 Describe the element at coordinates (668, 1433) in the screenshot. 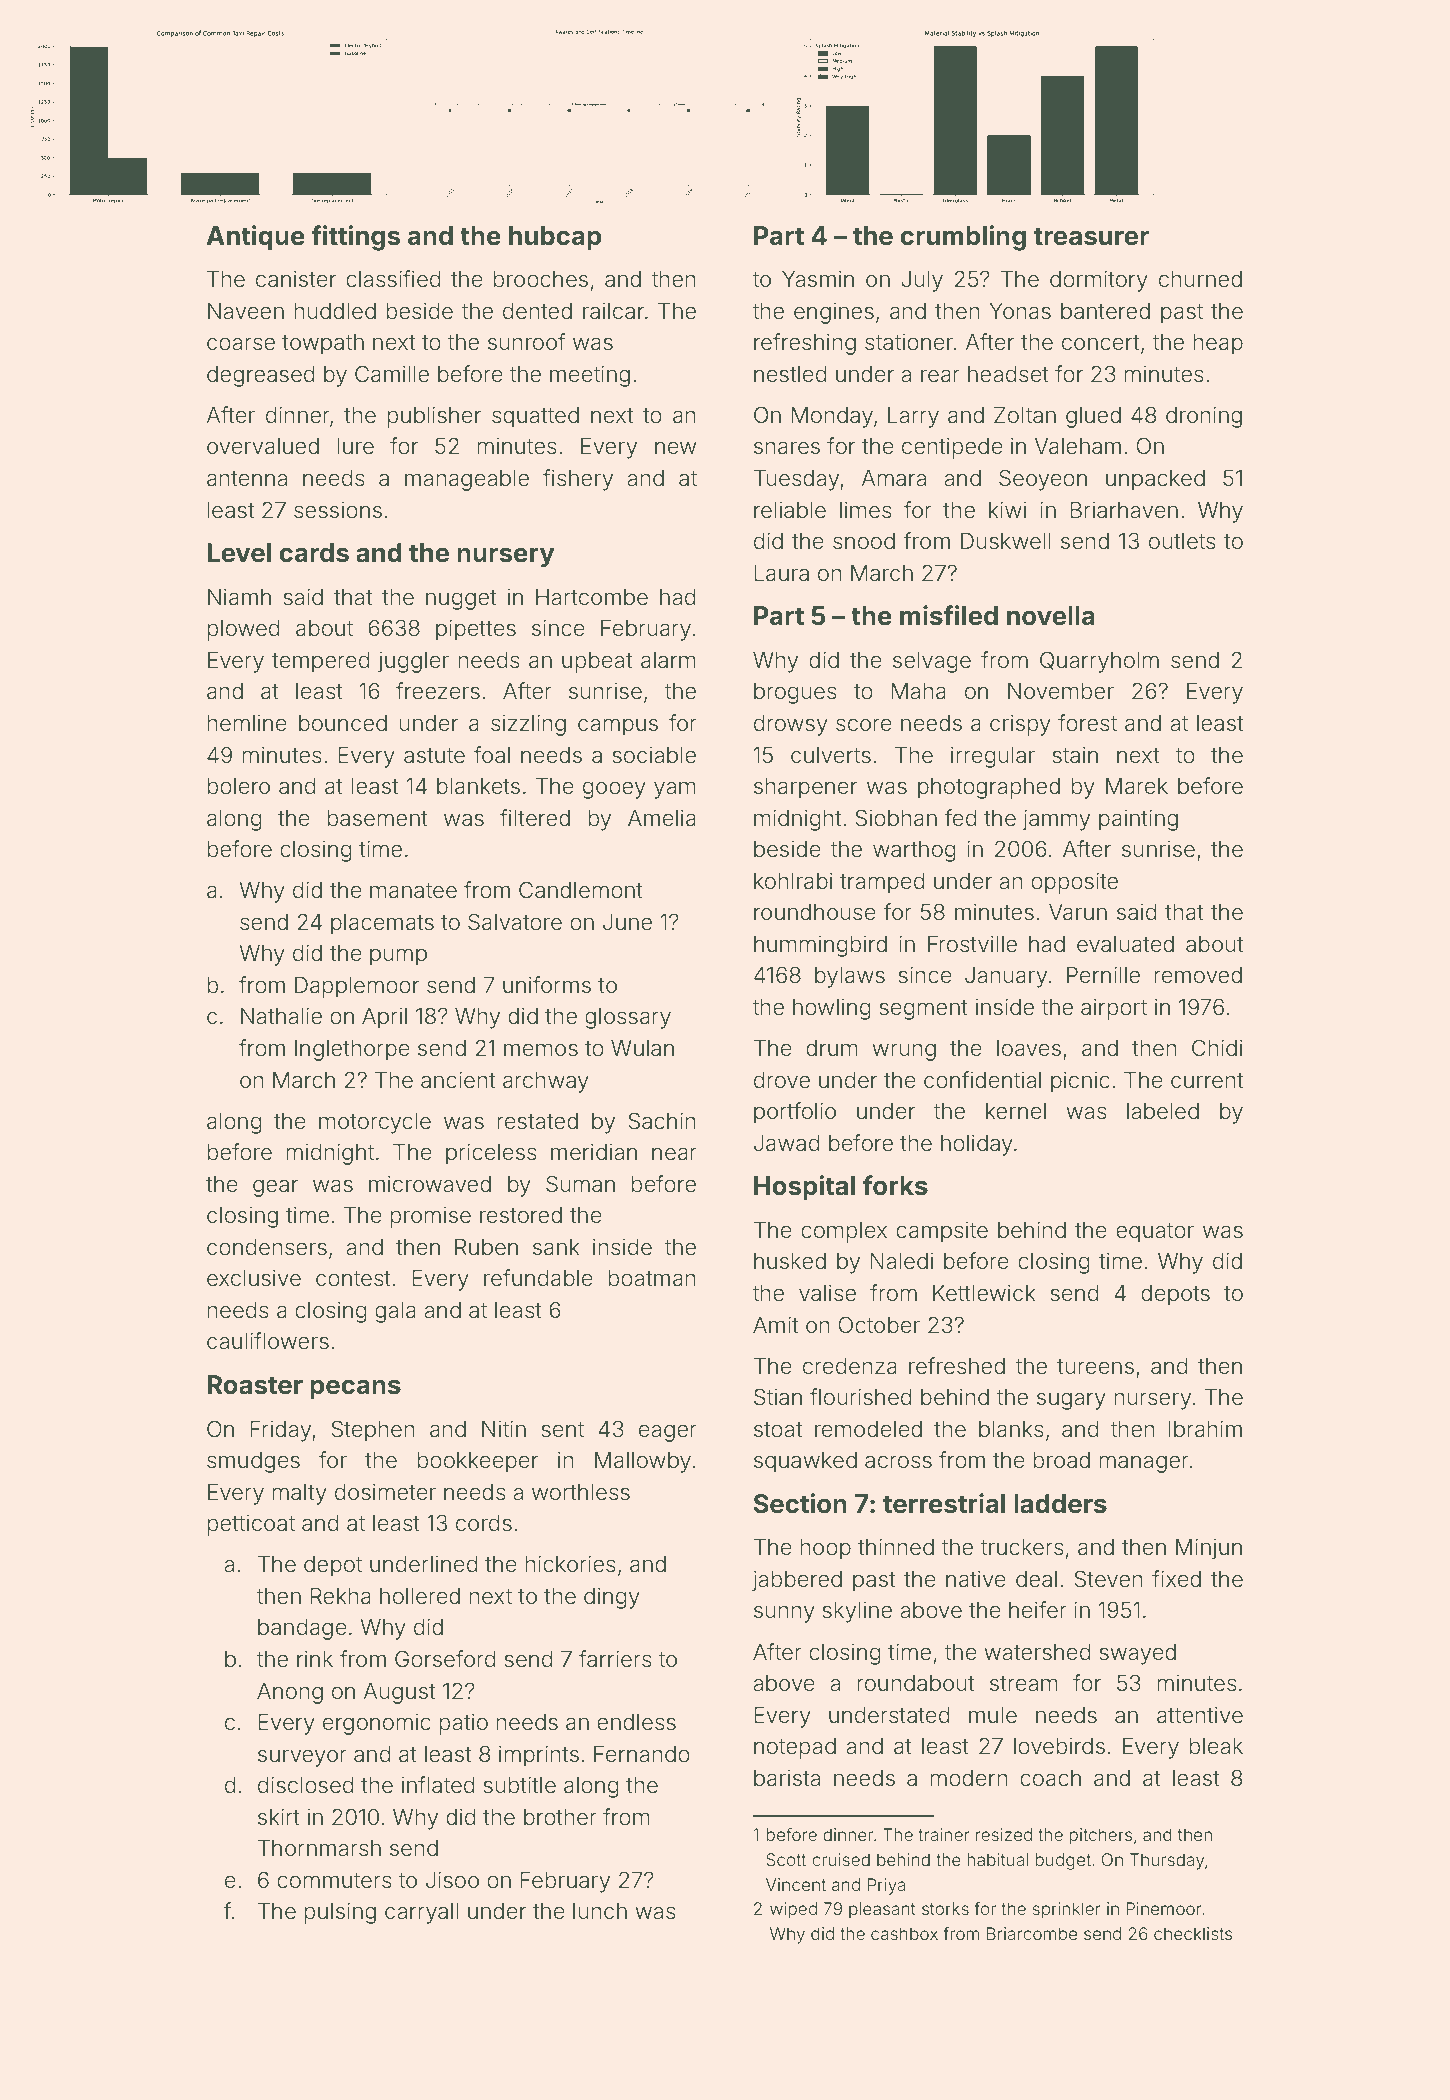

I see `eager` at that location.
